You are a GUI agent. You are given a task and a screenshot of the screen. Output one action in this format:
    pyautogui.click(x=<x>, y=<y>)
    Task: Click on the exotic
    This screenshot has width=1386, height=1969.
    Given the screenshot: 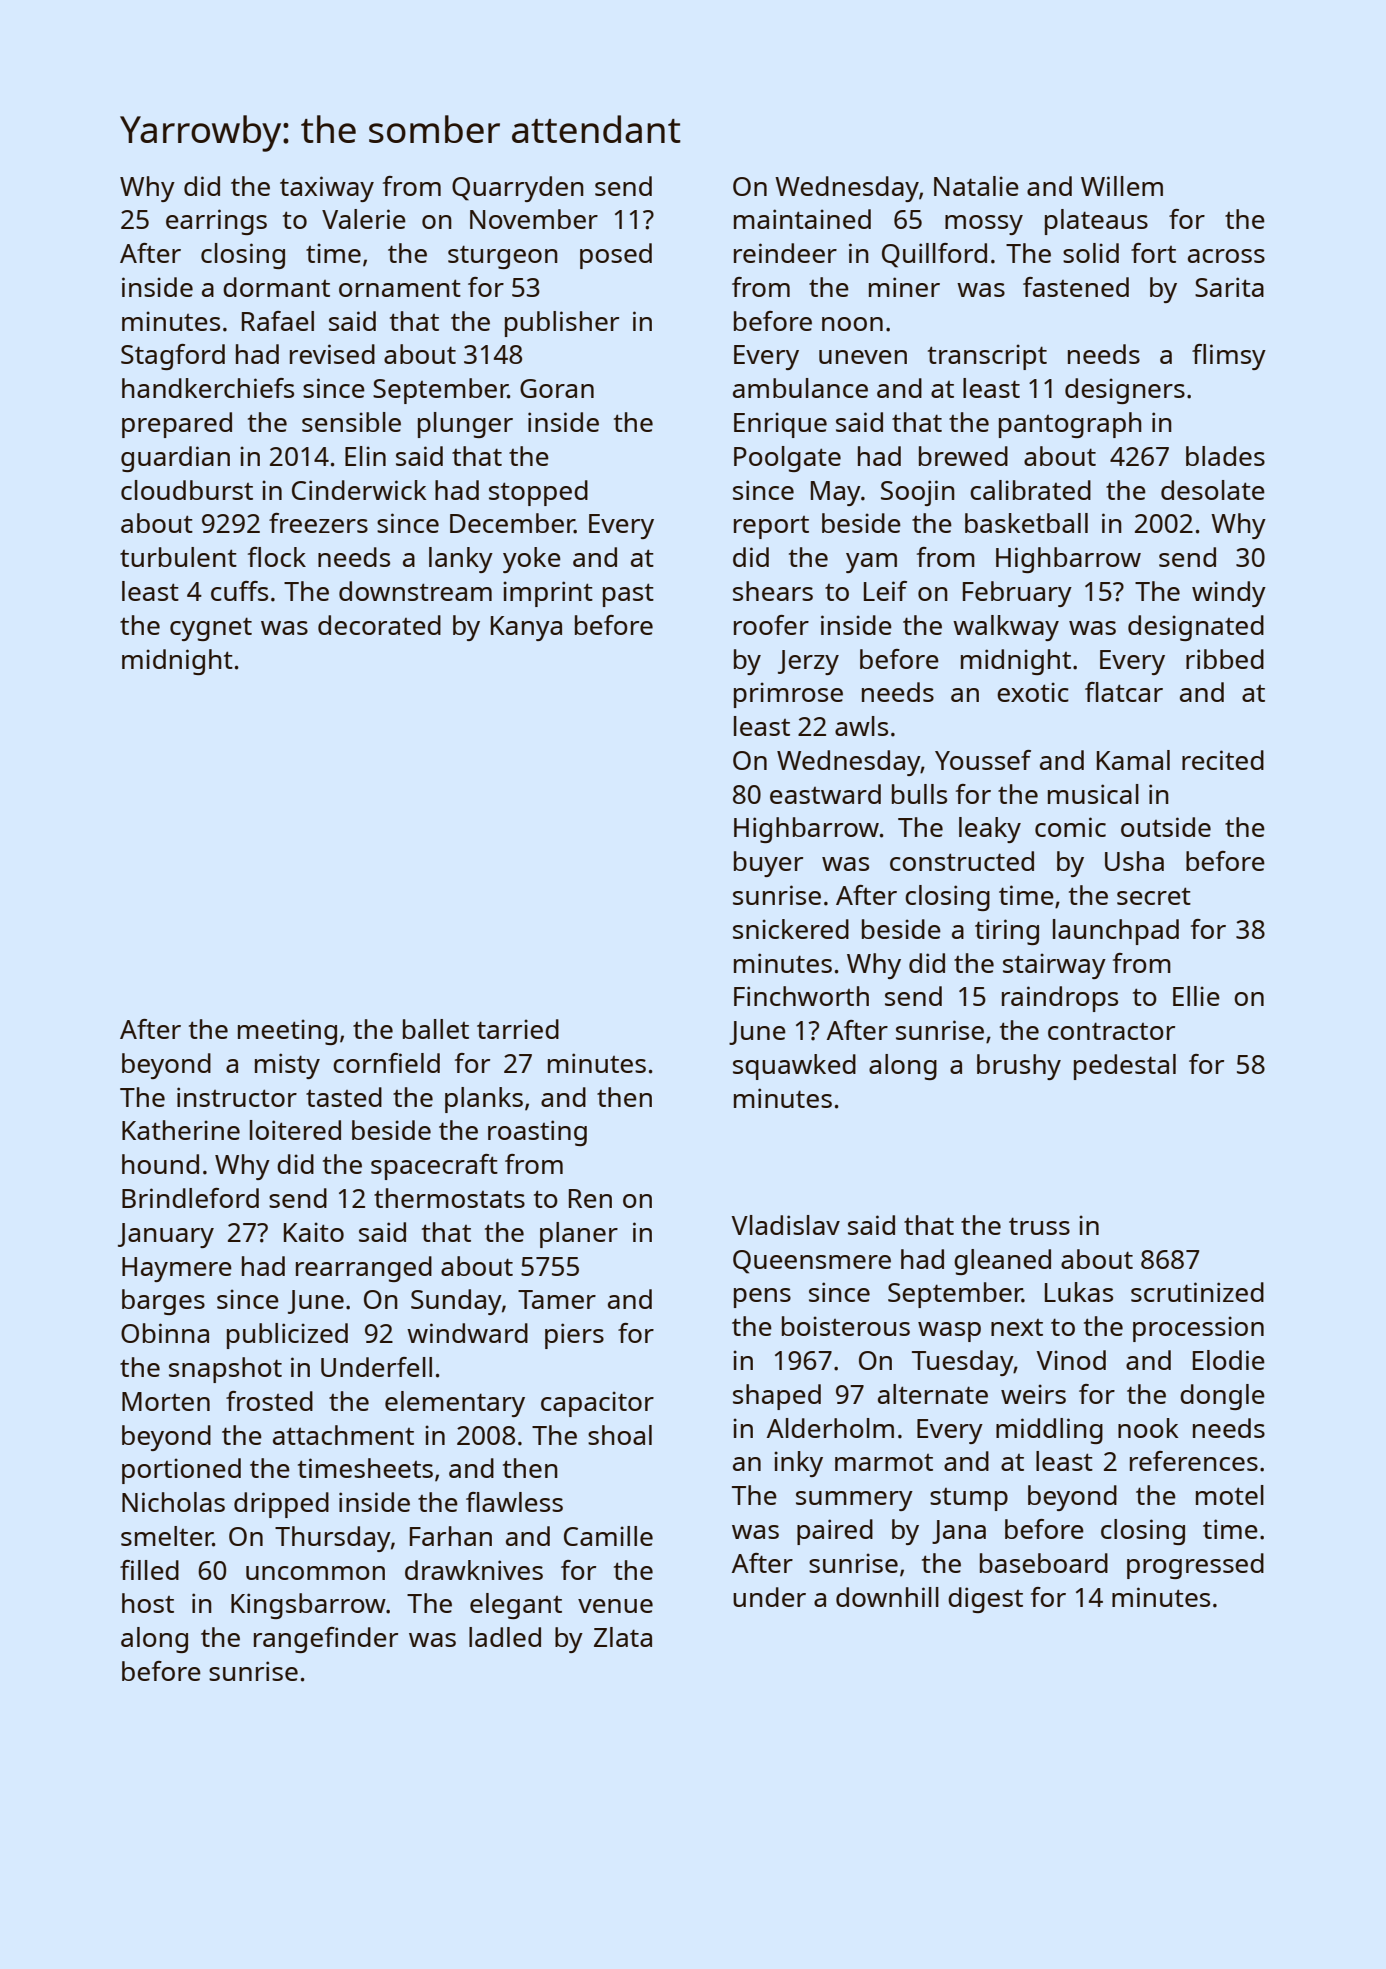 What is the action you would take?
    pyautogui.click(x=1033, y=692)
